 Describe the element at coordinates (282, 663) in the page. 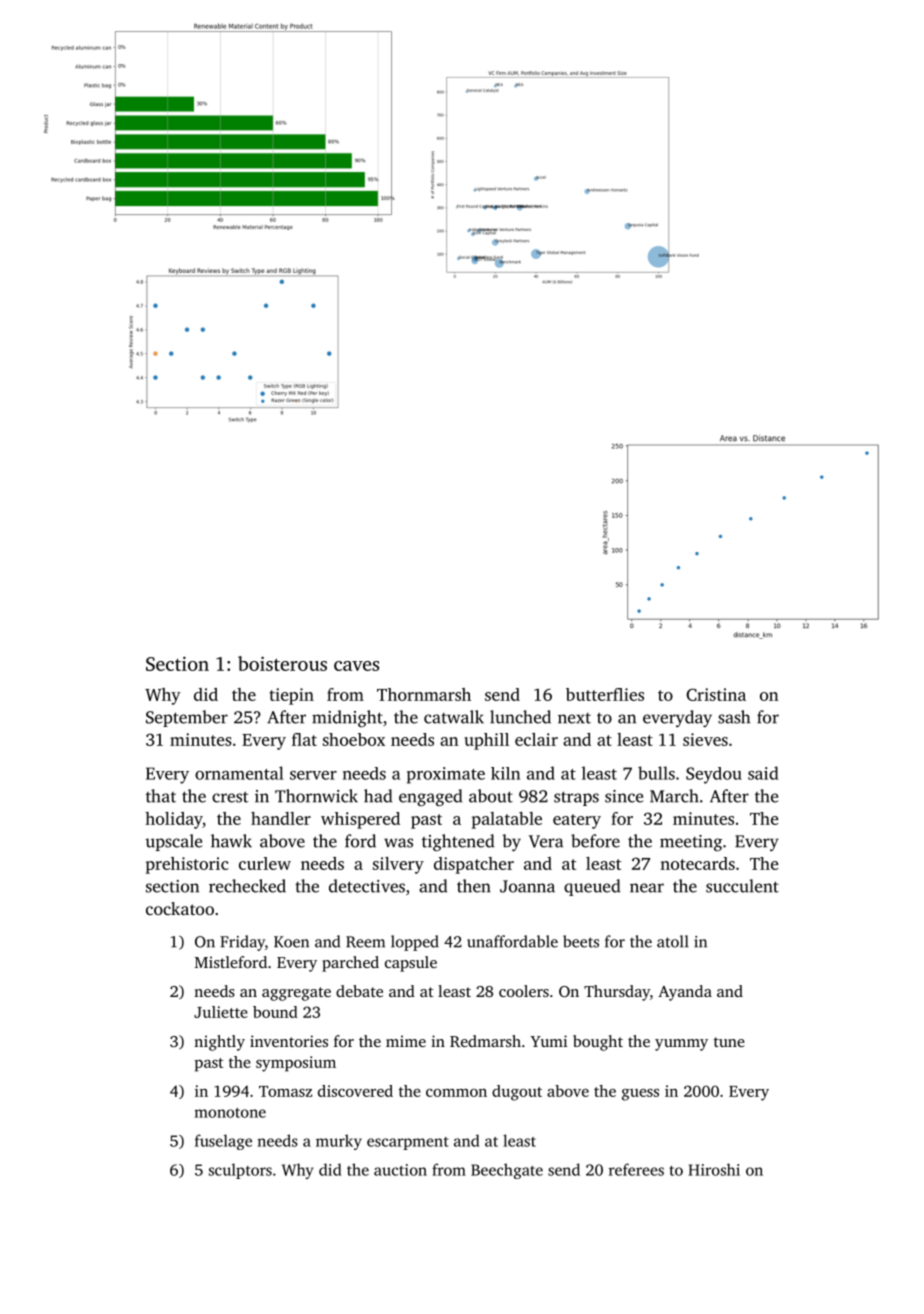

I see `boisterous` at that location.
